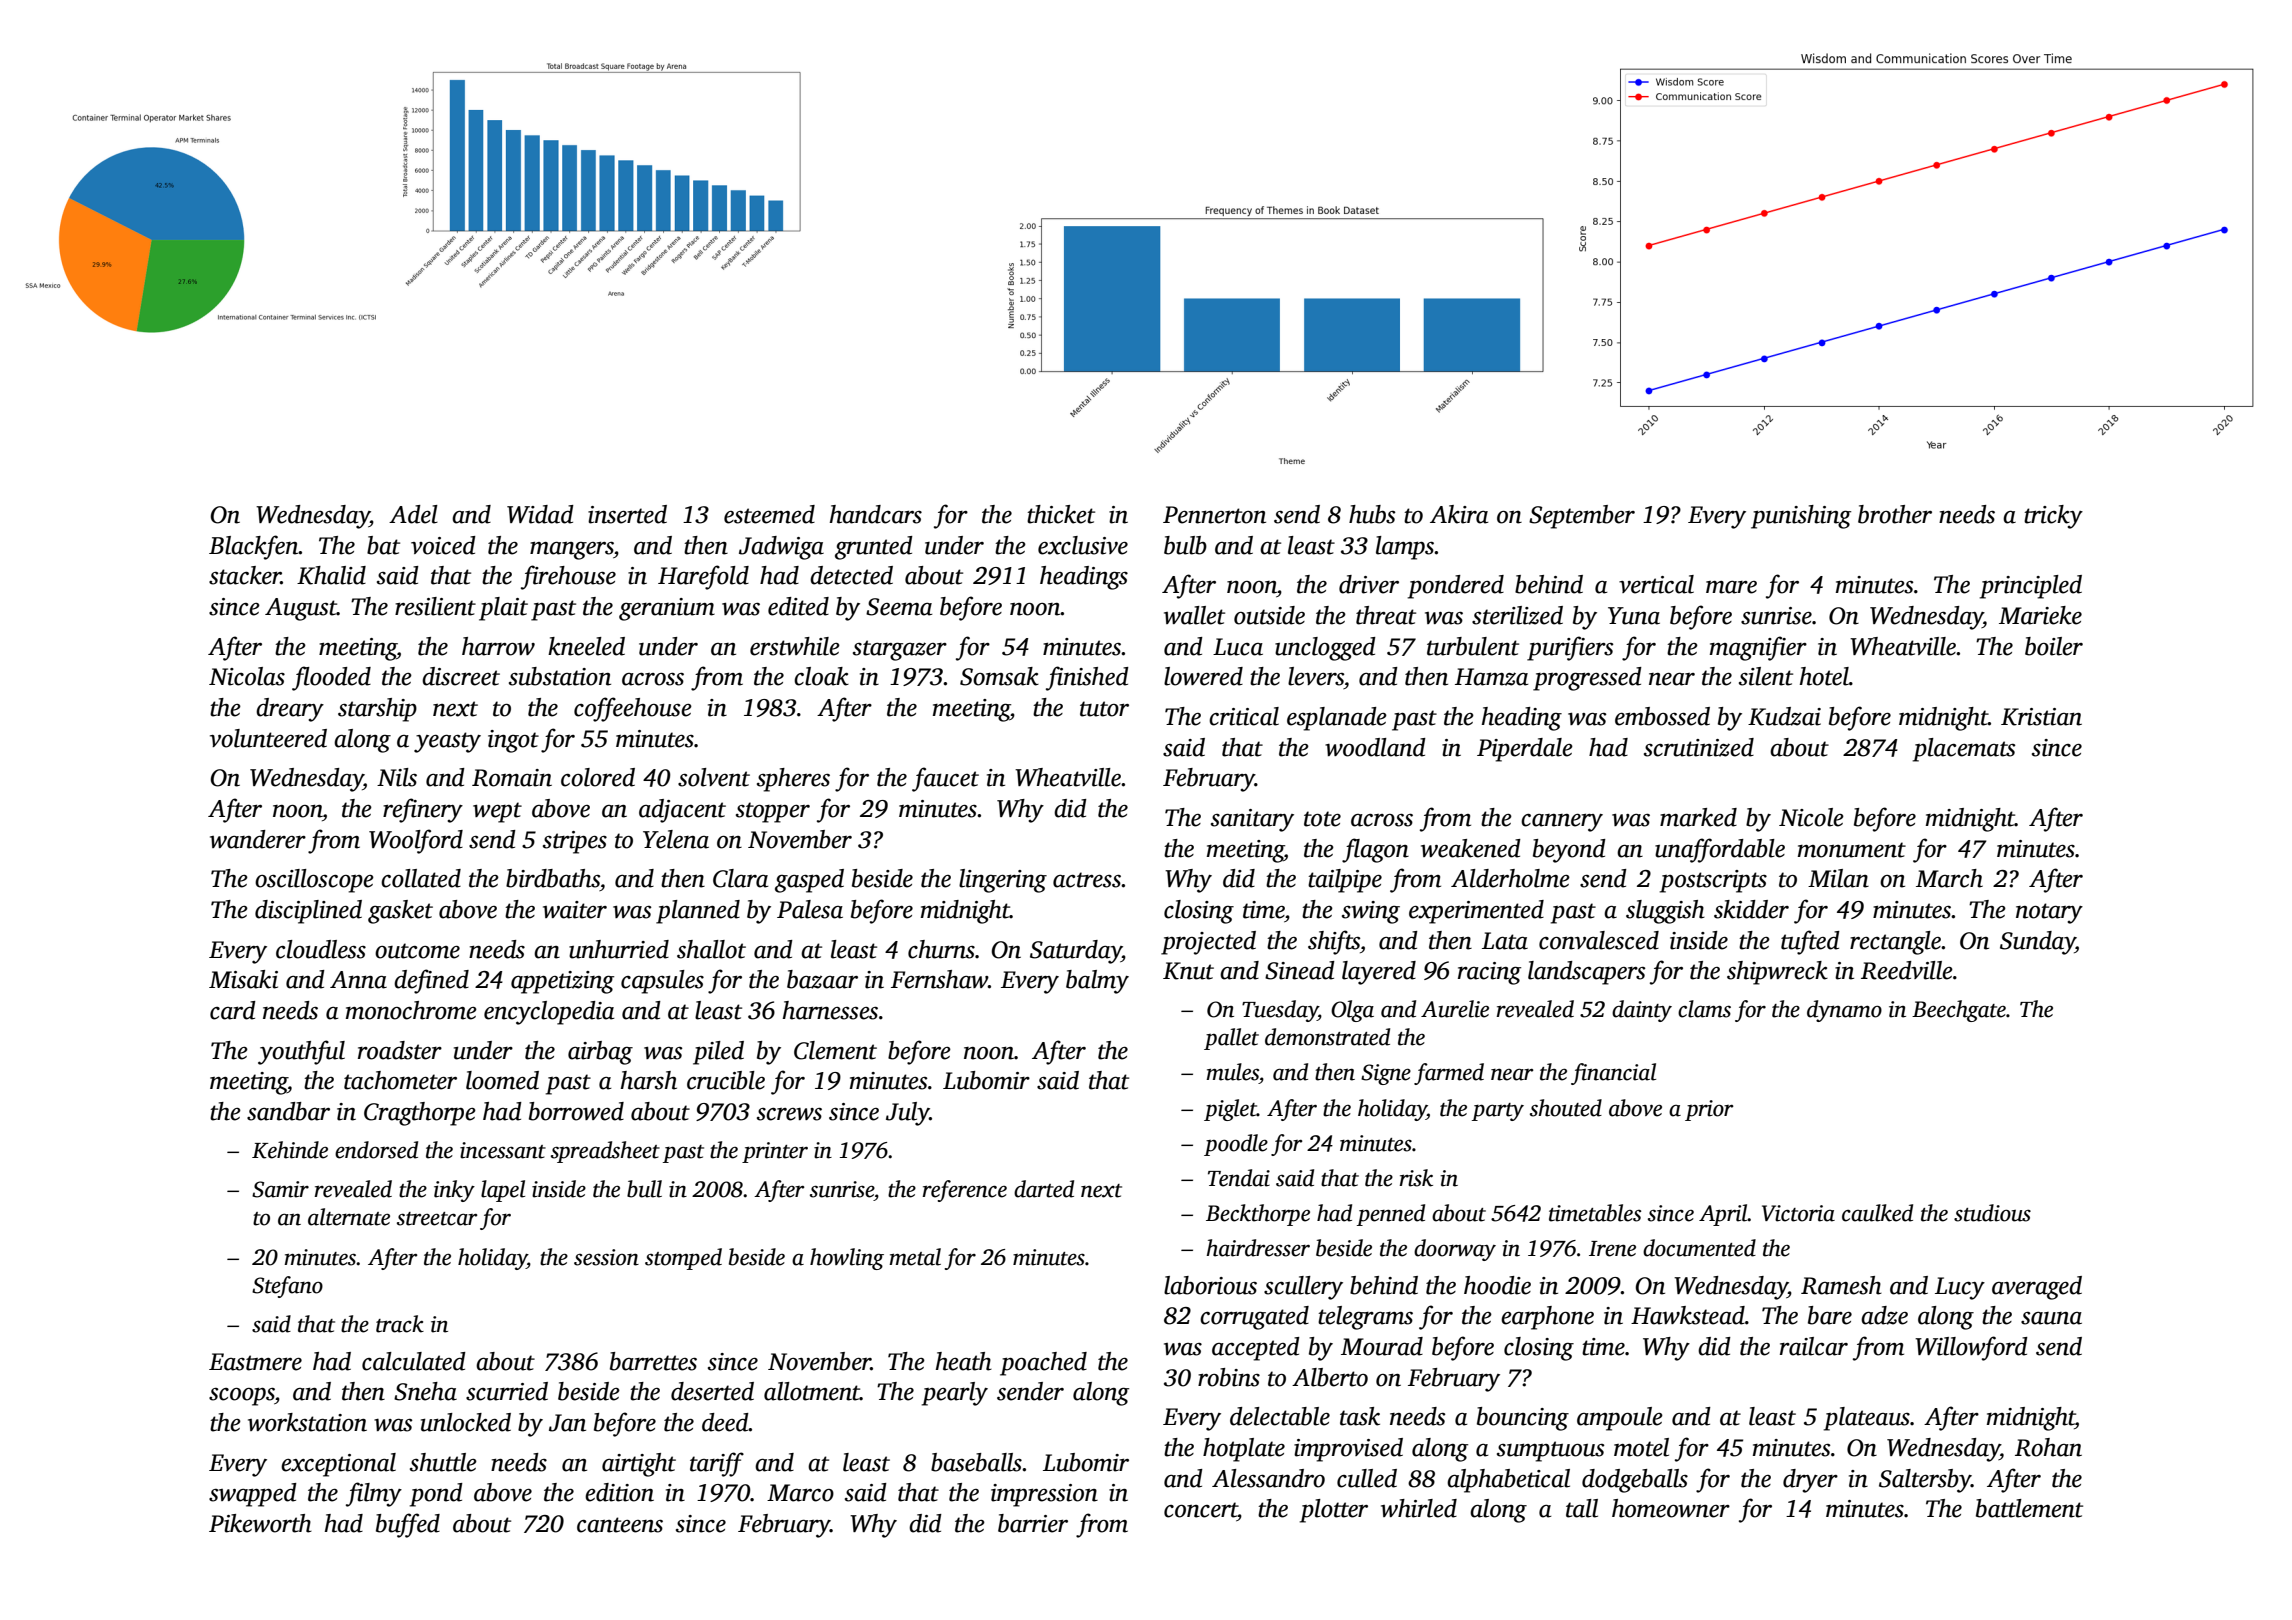 The width and height of the screenshot is (2292, 1620). Describe the element at coordinates (1709, 1110) in the screenshot. I see `prior` at that location.
